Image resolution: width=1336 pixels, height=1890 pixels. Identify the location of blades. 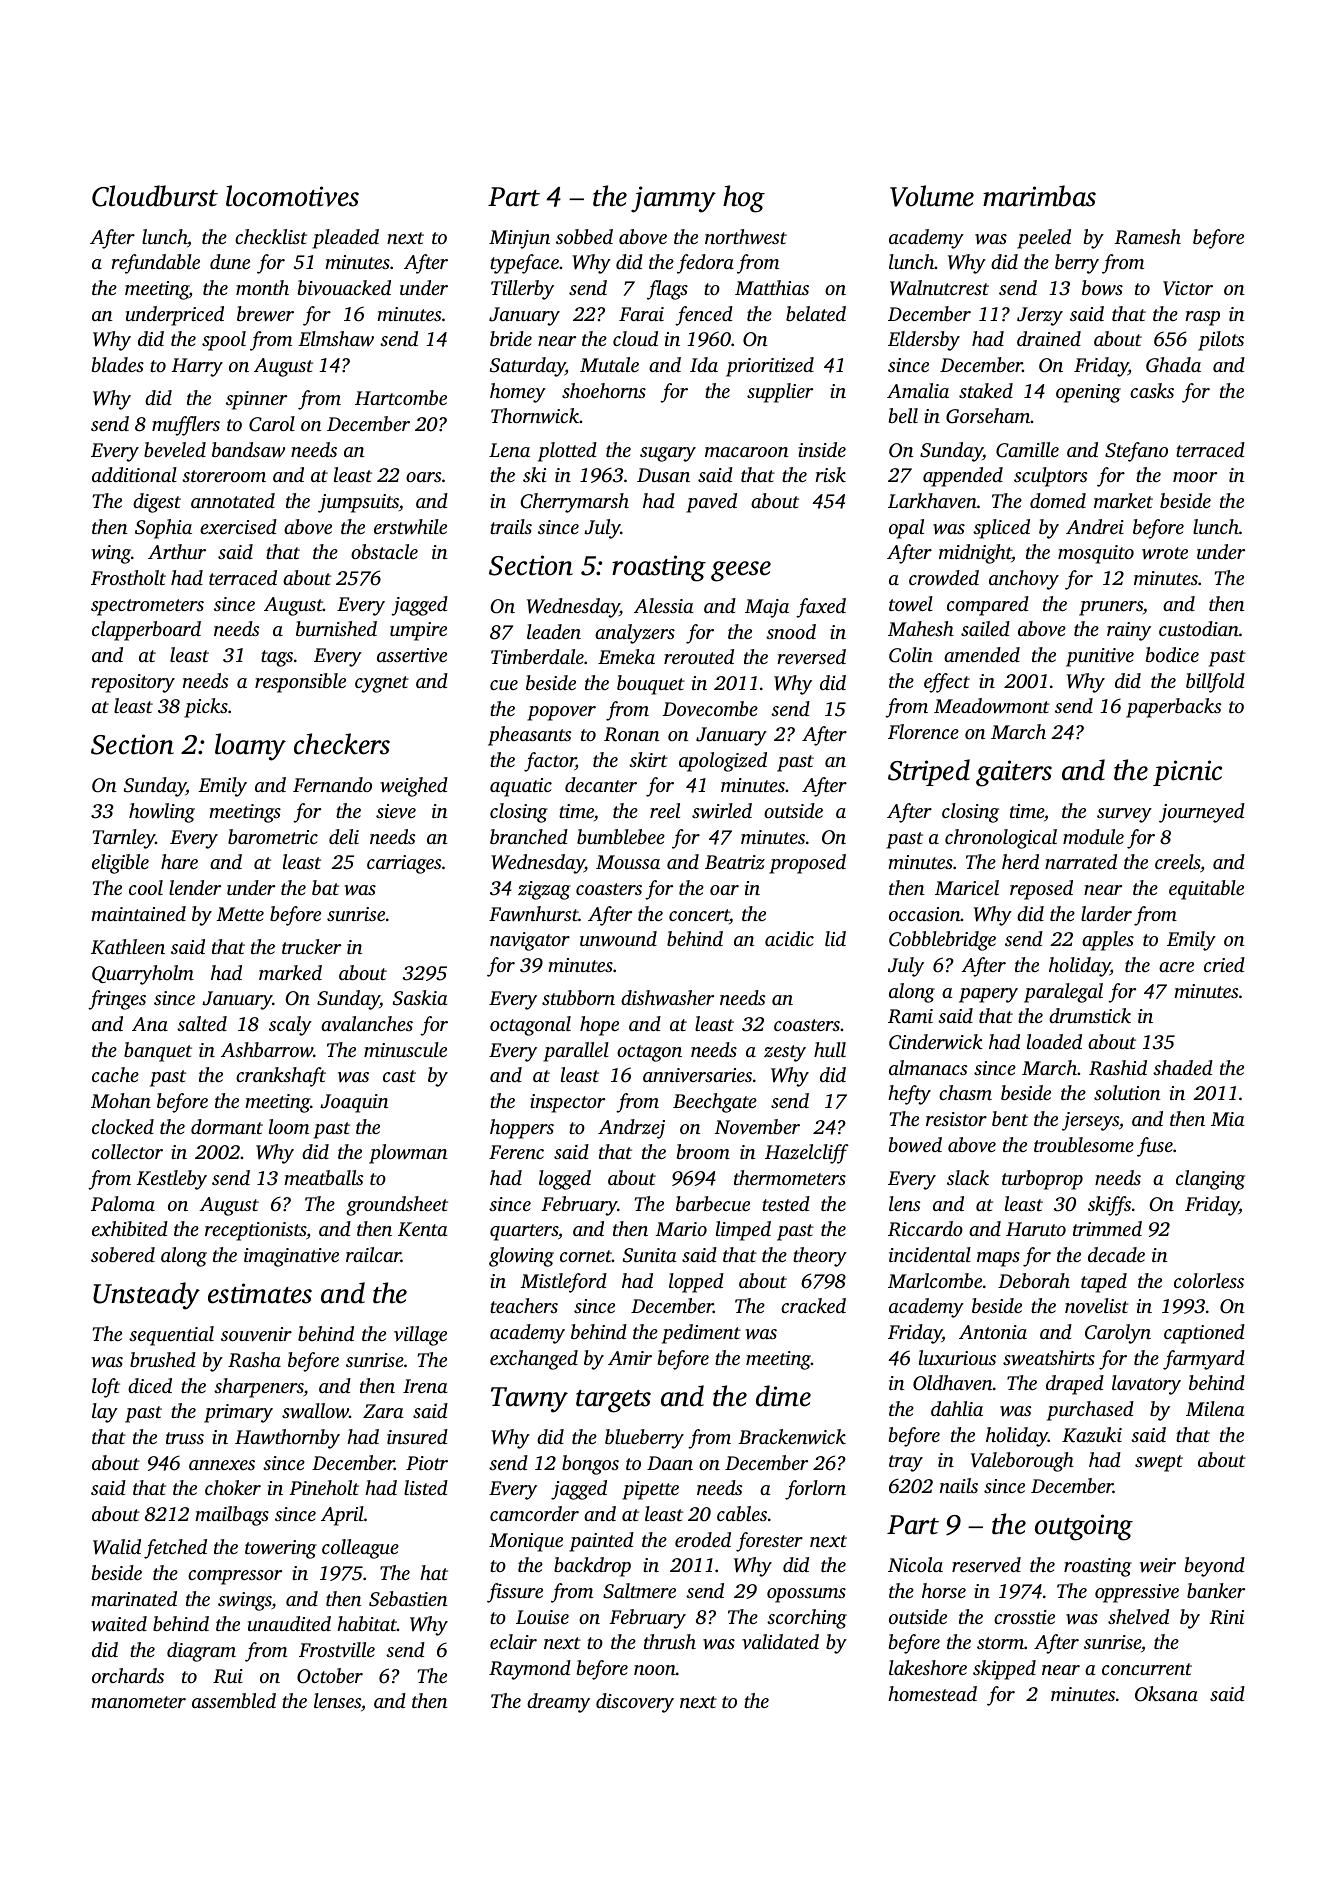
(118, 364).
